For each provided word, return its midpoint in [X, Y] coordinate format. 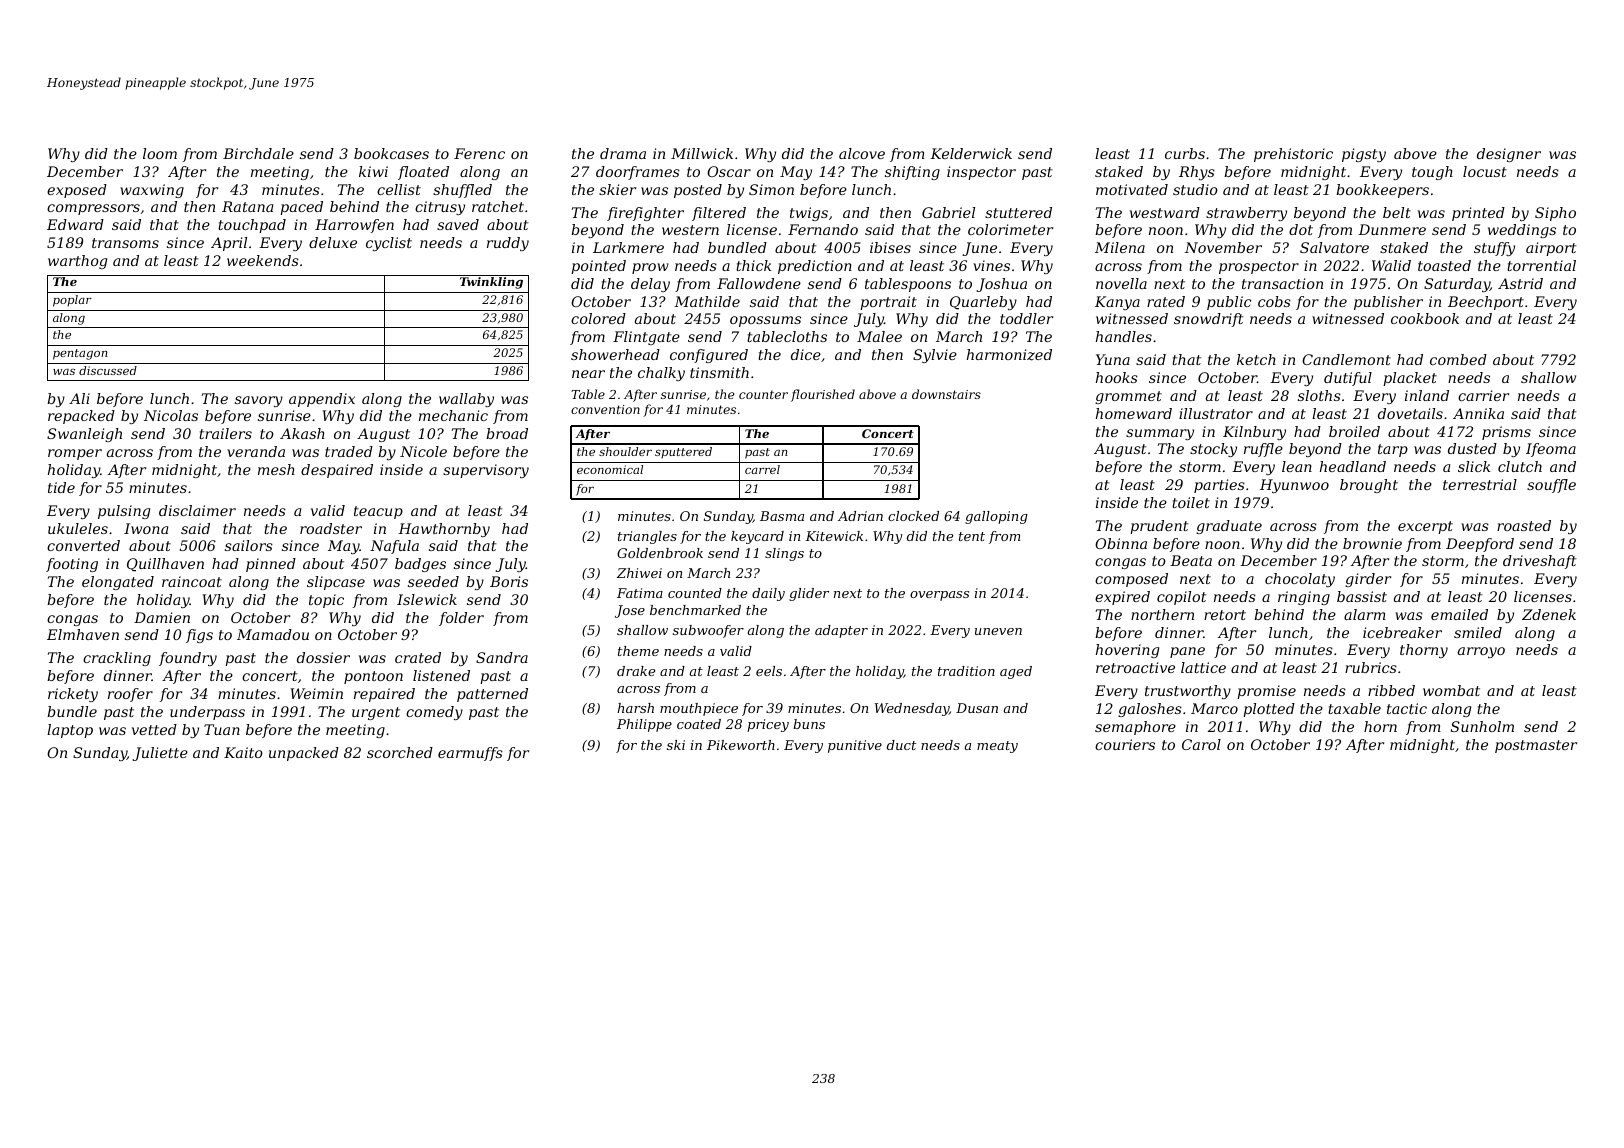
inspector [981, 173]
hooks [1117, 377]
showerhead [615, 354]
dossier [323, 657]
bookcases [391, 153]
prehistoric [1293, 155]
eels [769, 671]
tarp [1393, 450]
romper [75, 454]
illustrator [1216, 413]
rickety [73, 695]
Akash [302, 433]
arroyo [1481, 652]
